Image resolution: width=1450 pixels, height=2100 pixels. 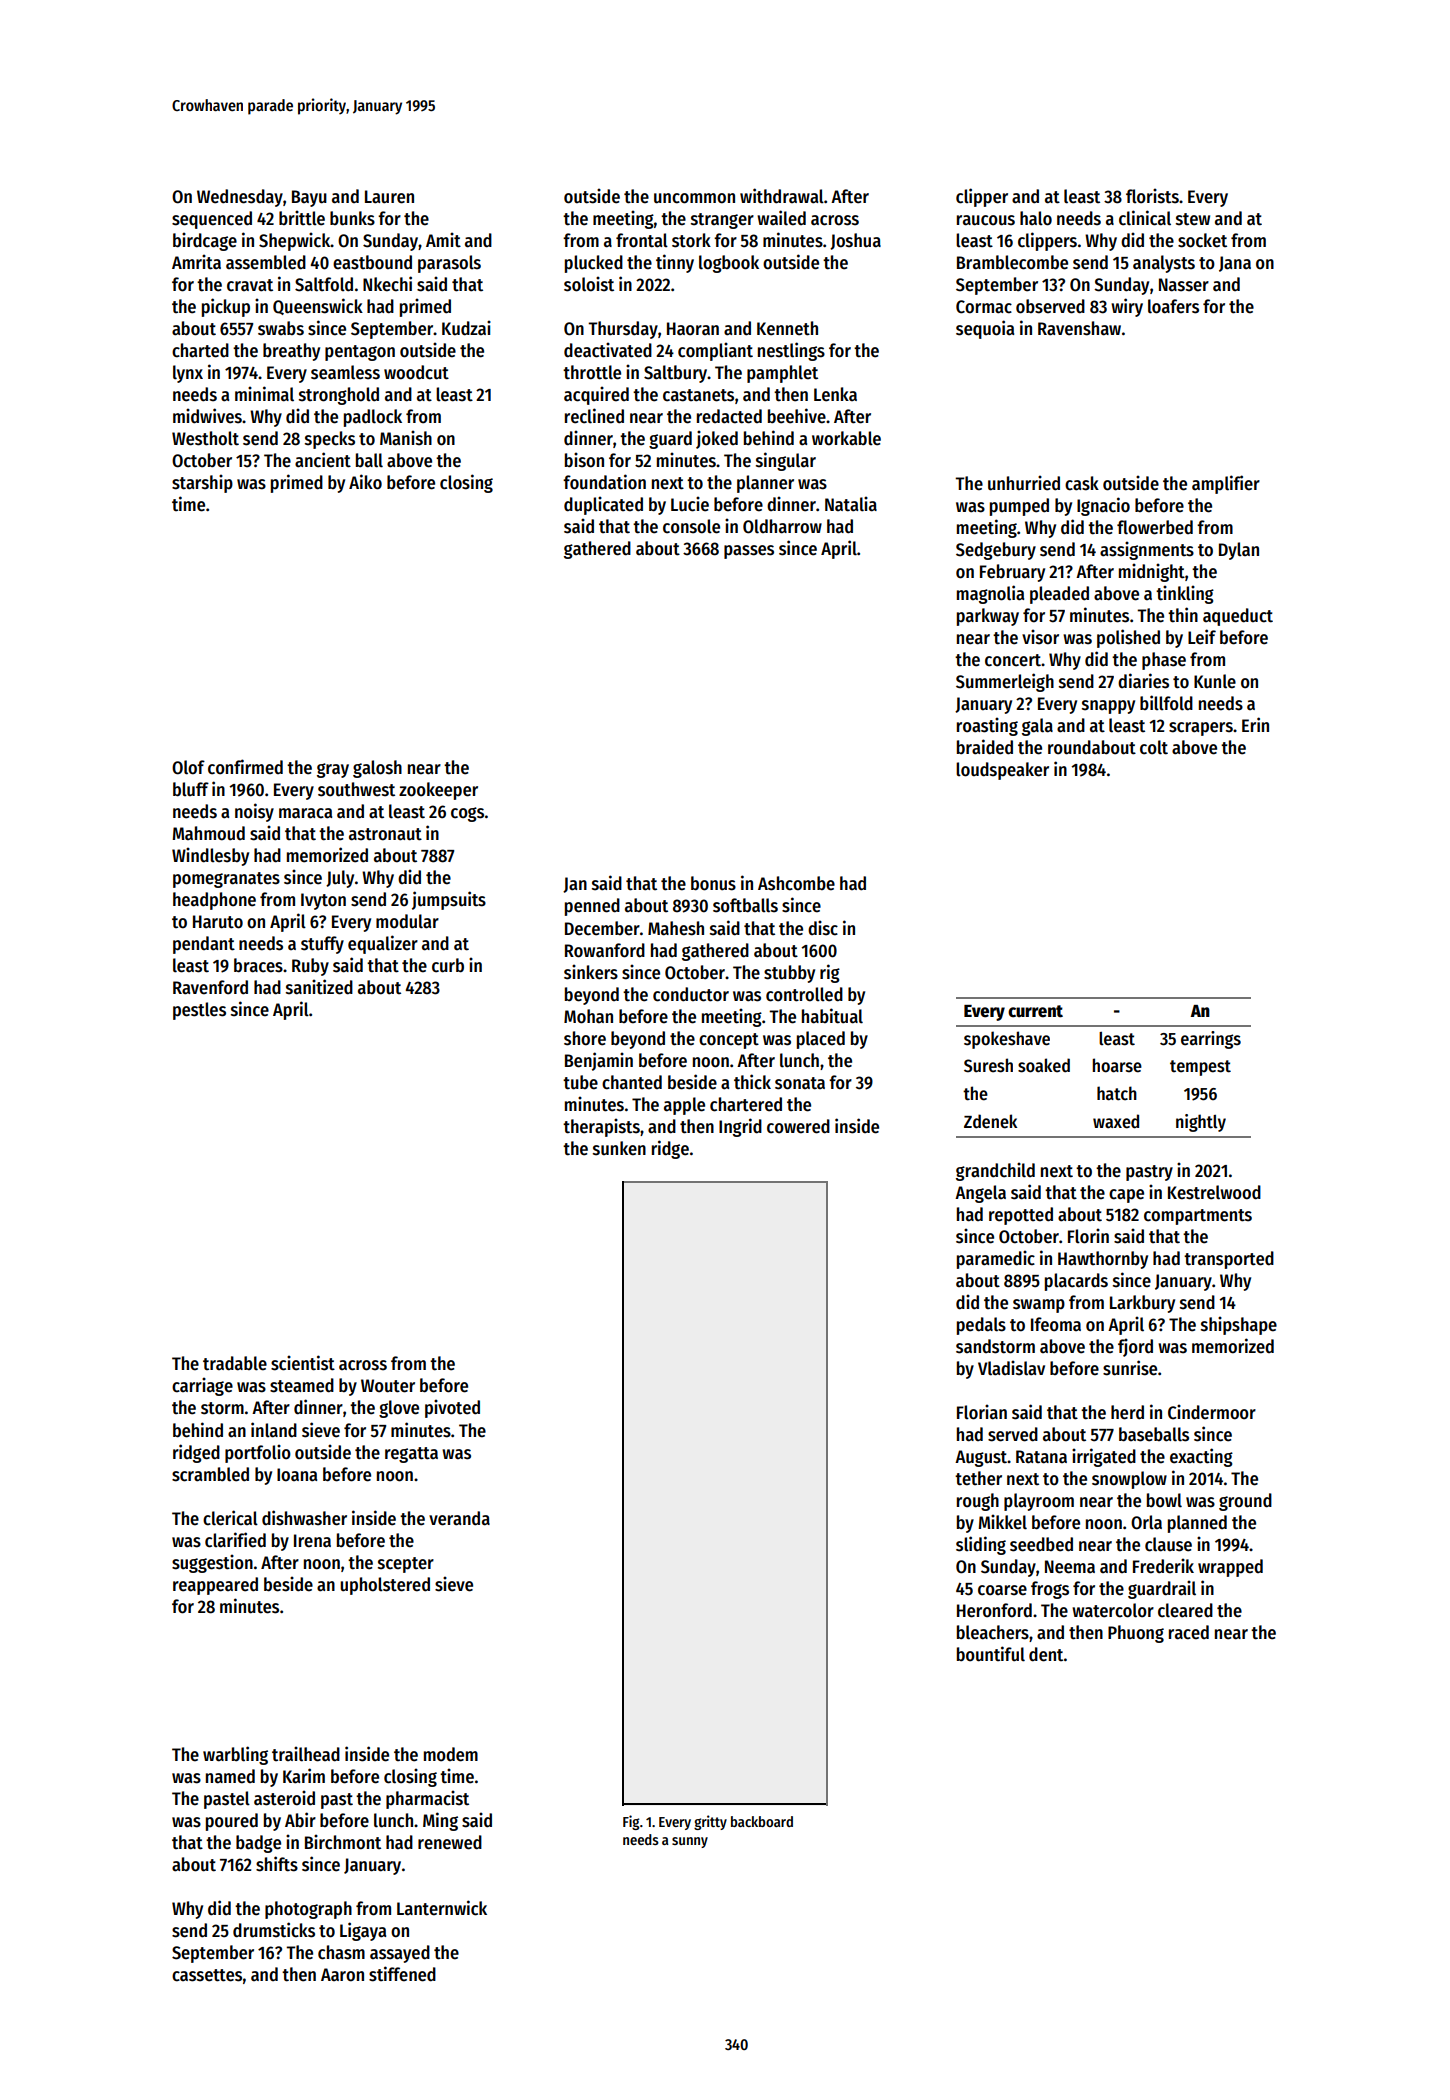 What do you see at coordinates (1239, 1325) in the image?
I see `shipshape` at bounding box center [1239, 1325].
